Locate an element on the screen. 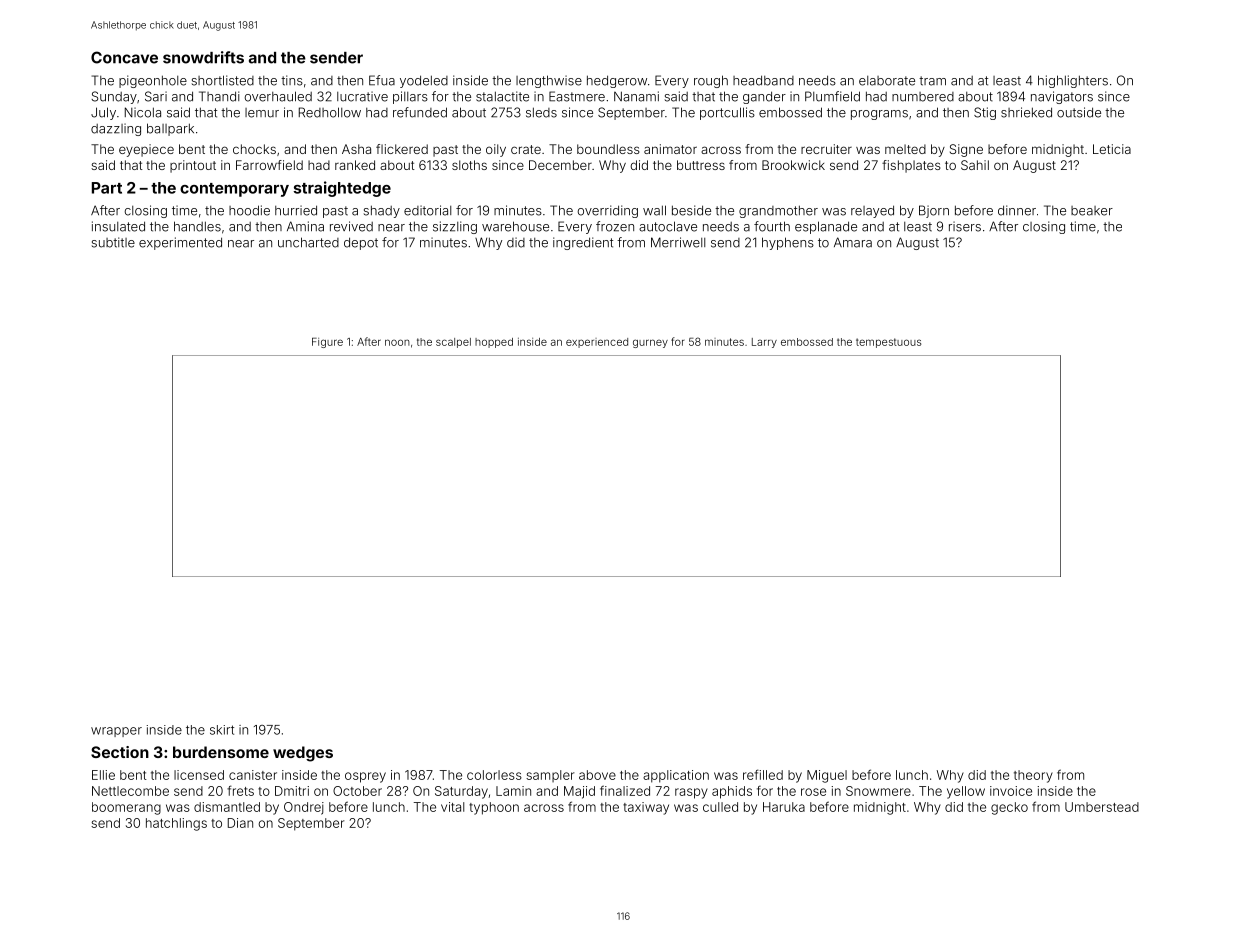  highlighters is located at coordinates (1073, 81).
